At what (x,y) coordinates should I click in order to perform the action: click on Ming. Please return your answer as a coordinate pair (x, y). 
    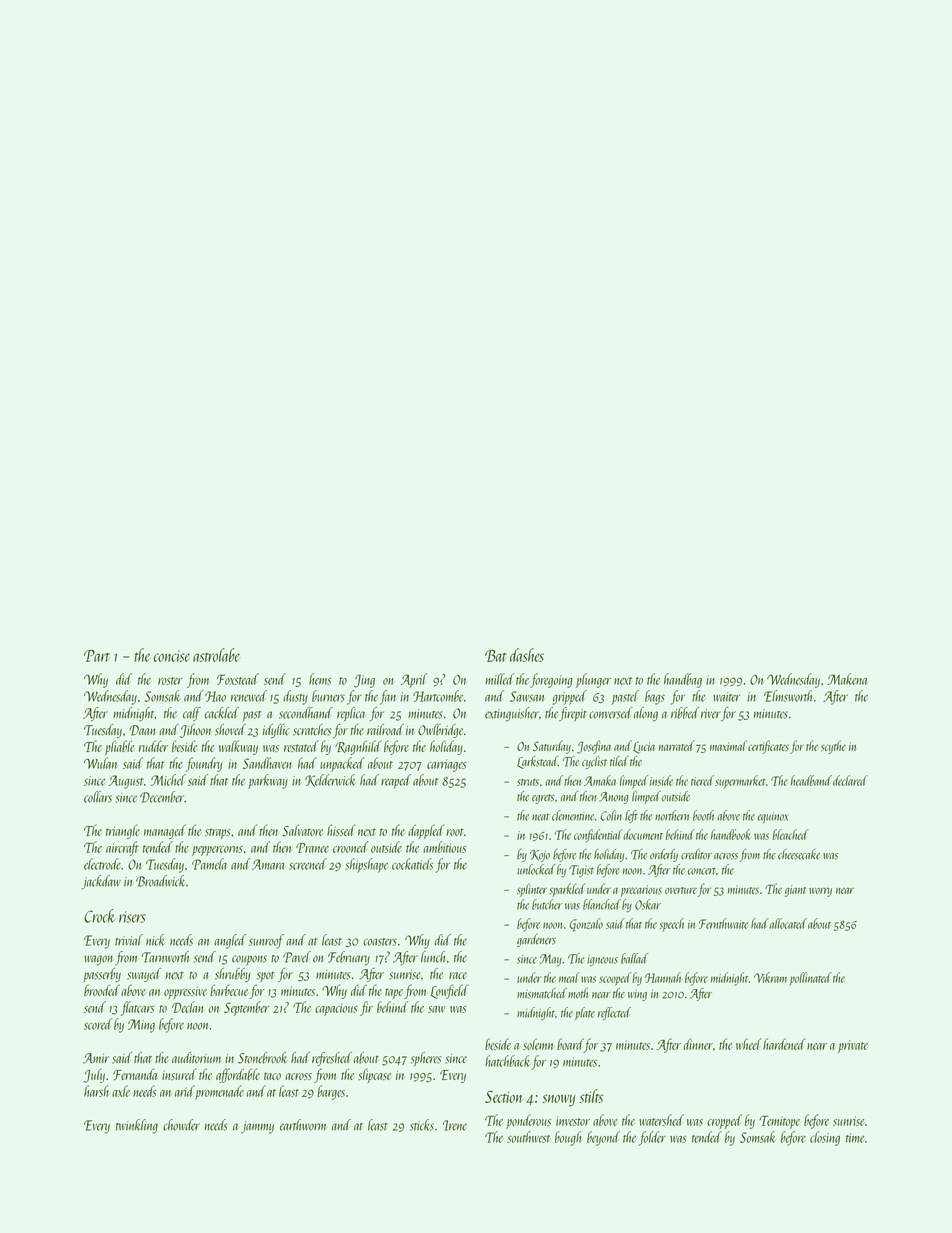
    Looking at the image, I should click on (141, 1026).
